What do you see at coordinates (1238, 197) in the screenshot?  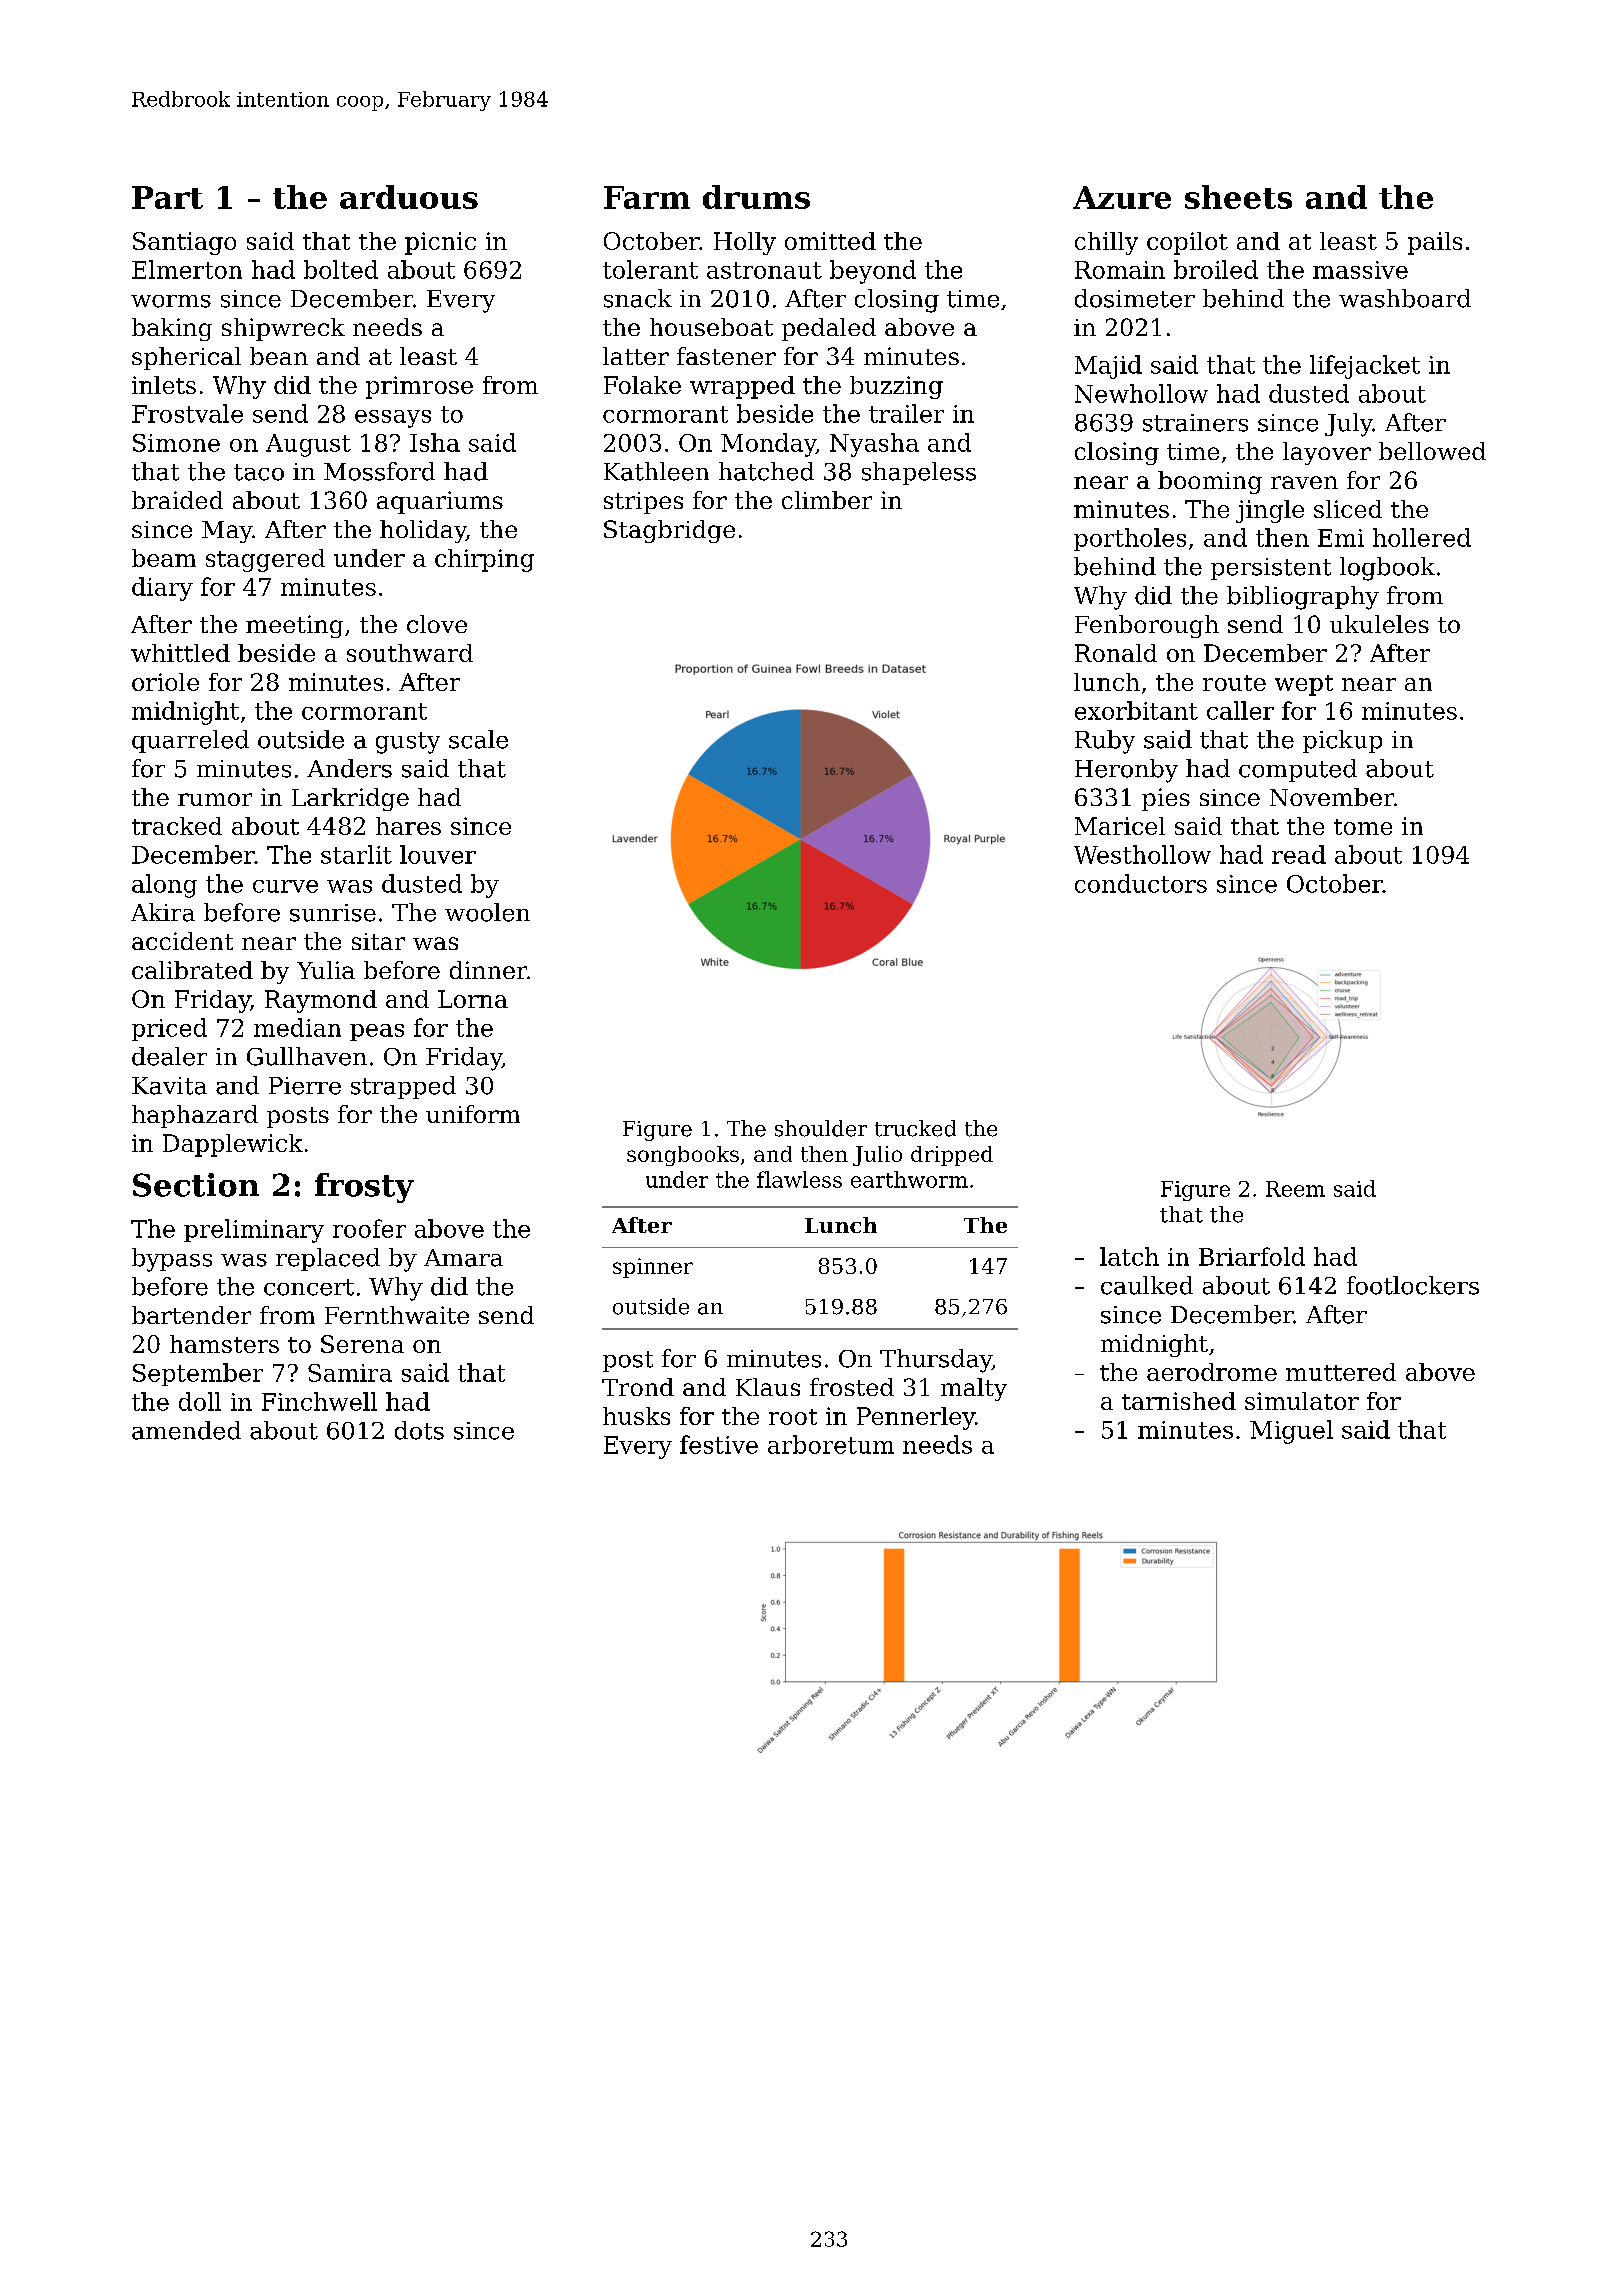 I see `sheets` at bounding box center [1238, 197].
